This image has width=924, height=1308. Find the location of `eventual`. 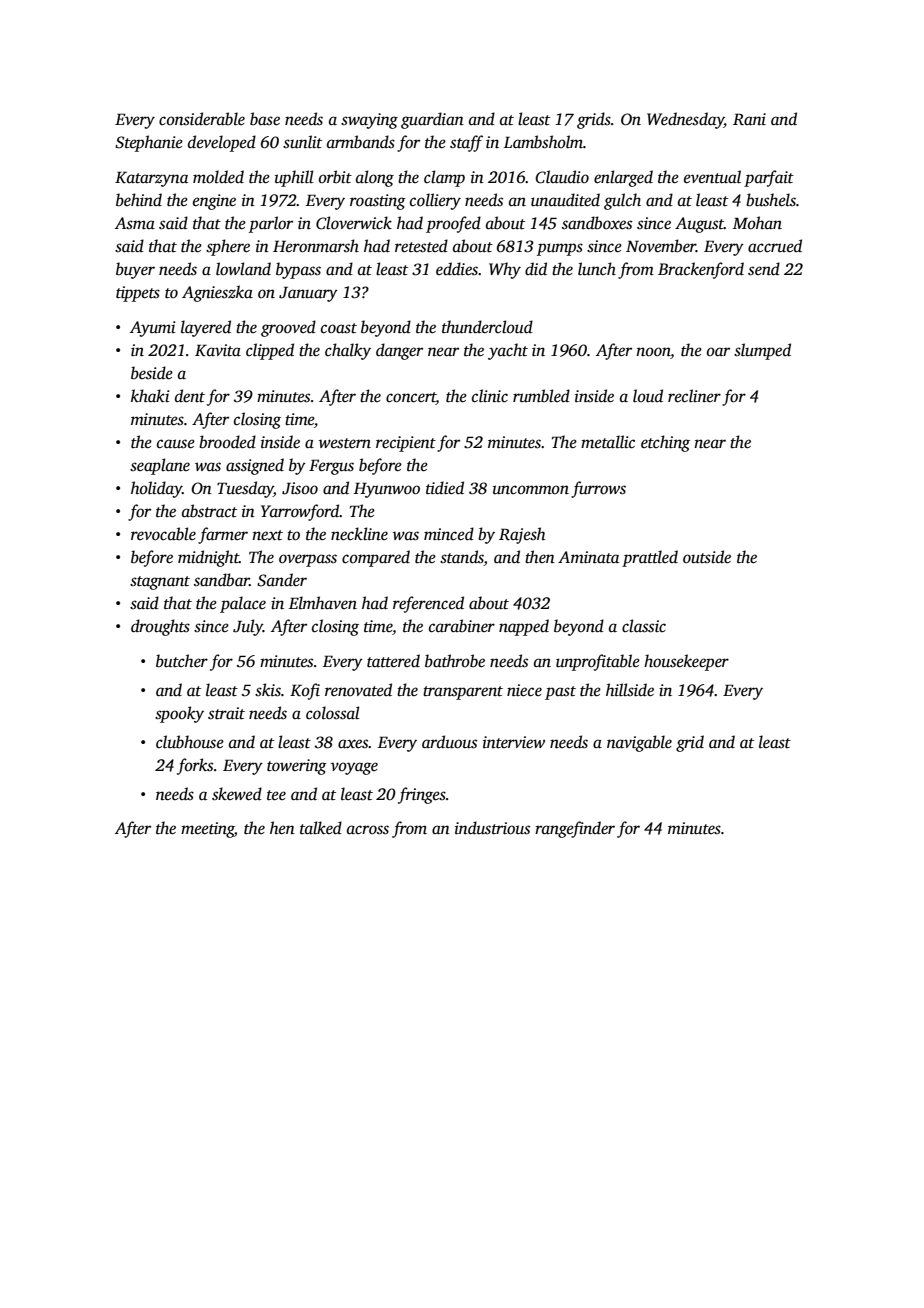

eventual is located at coordinates (712, 177).
